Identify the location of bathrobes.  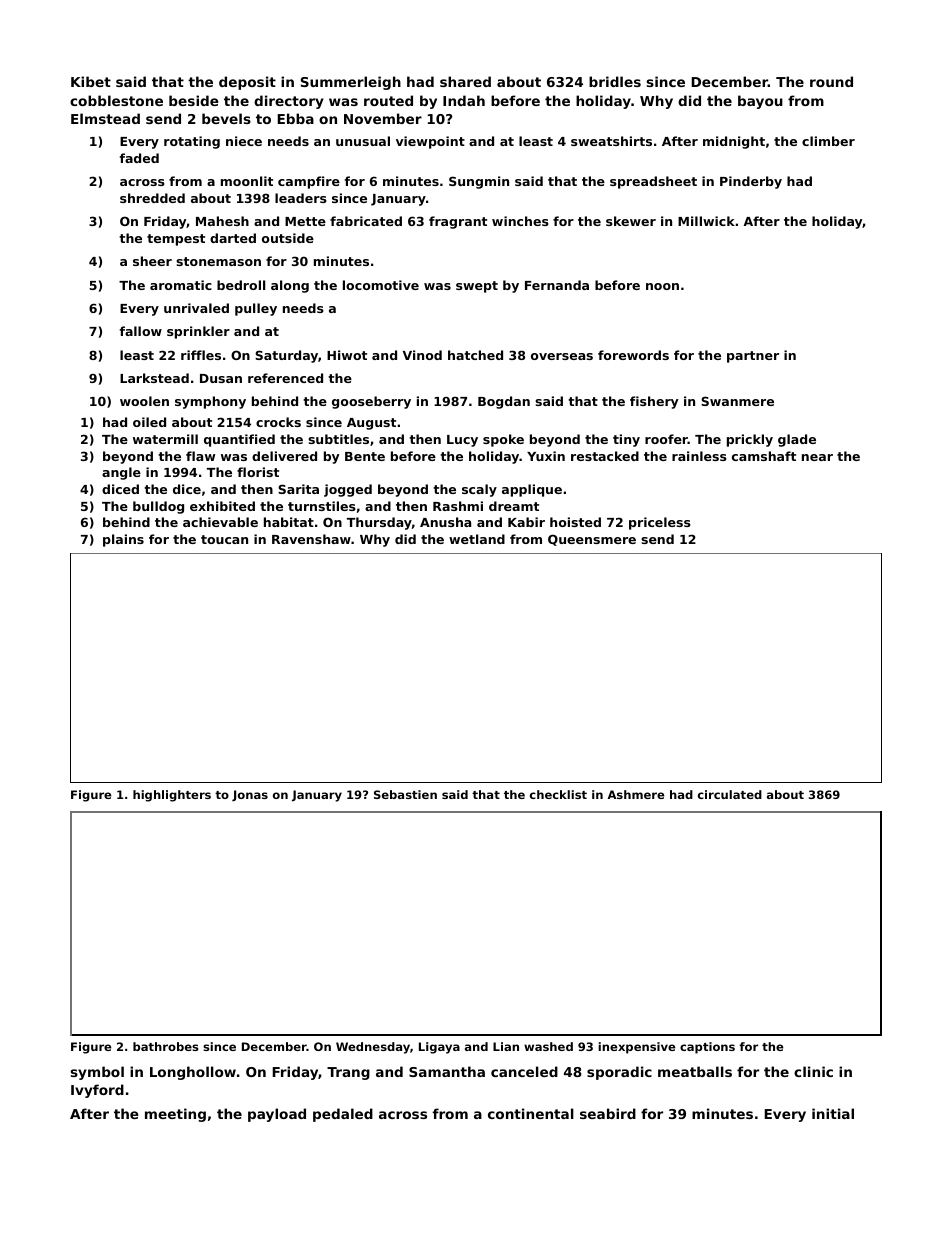
(166, 1046).
